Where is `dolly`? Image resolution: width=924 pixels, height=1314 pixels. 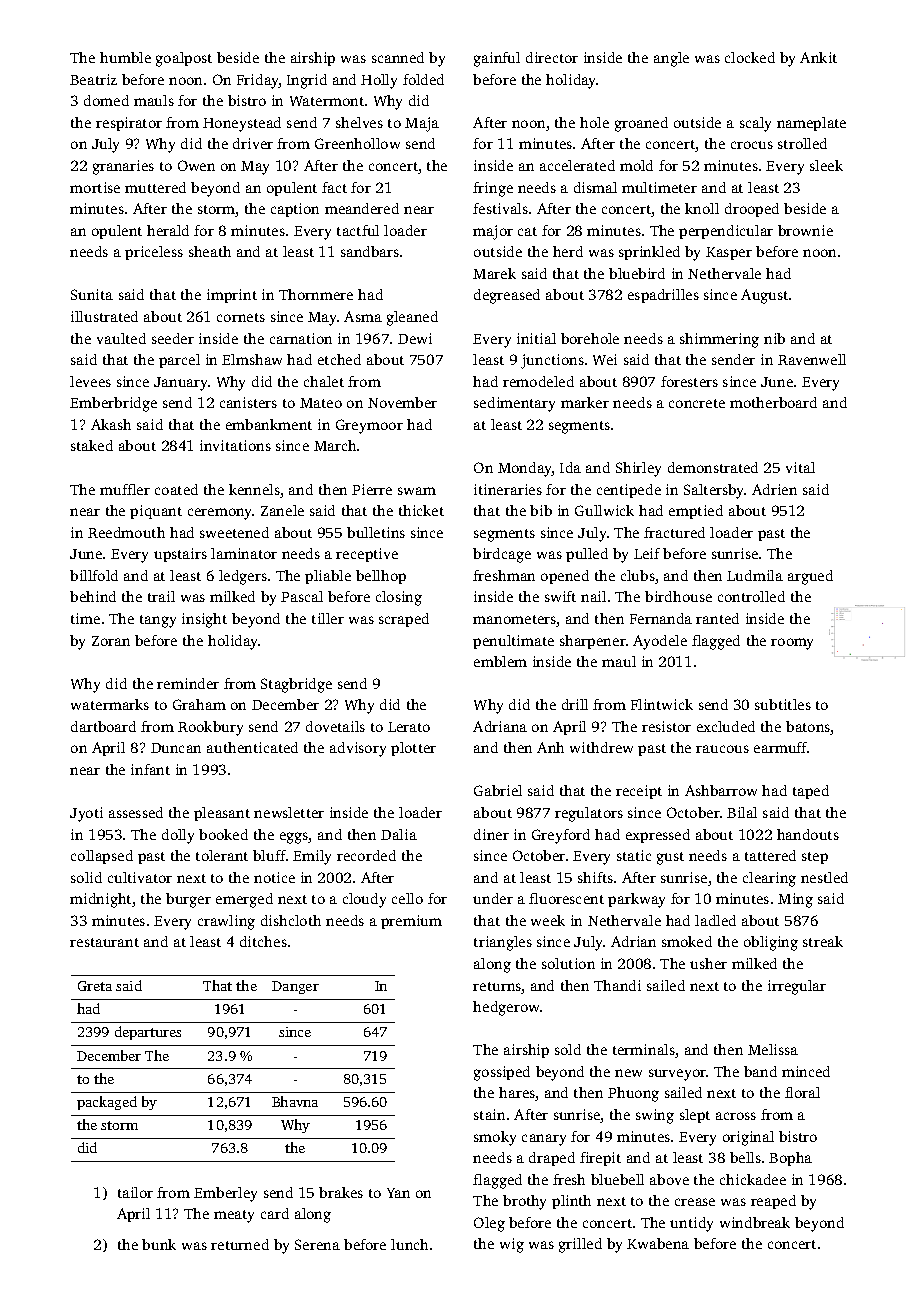 dolly is located at coordinates (178, 836).
